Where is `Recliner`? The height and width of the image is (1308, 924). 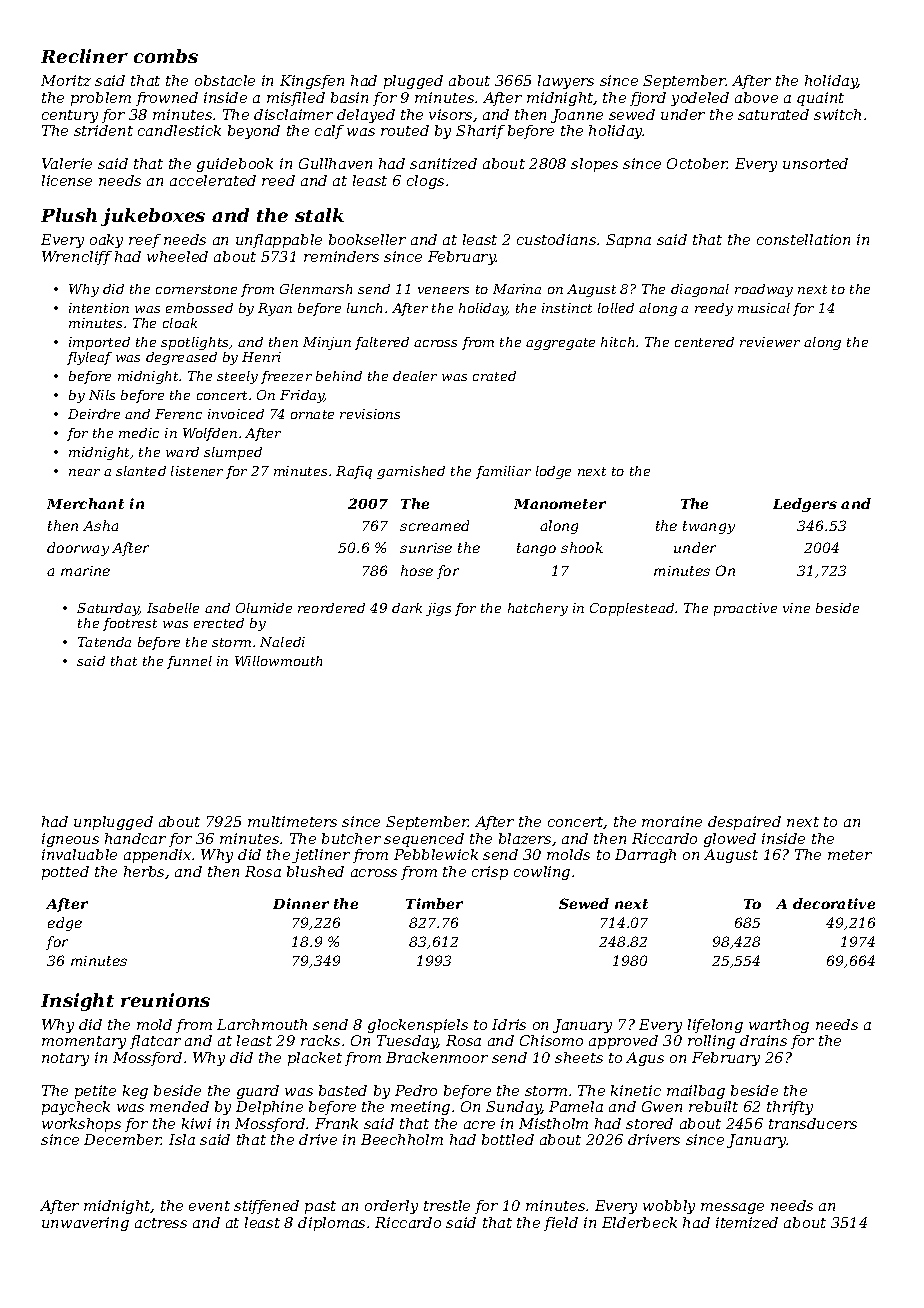
Recliner is located at coordinates (84, 56).
